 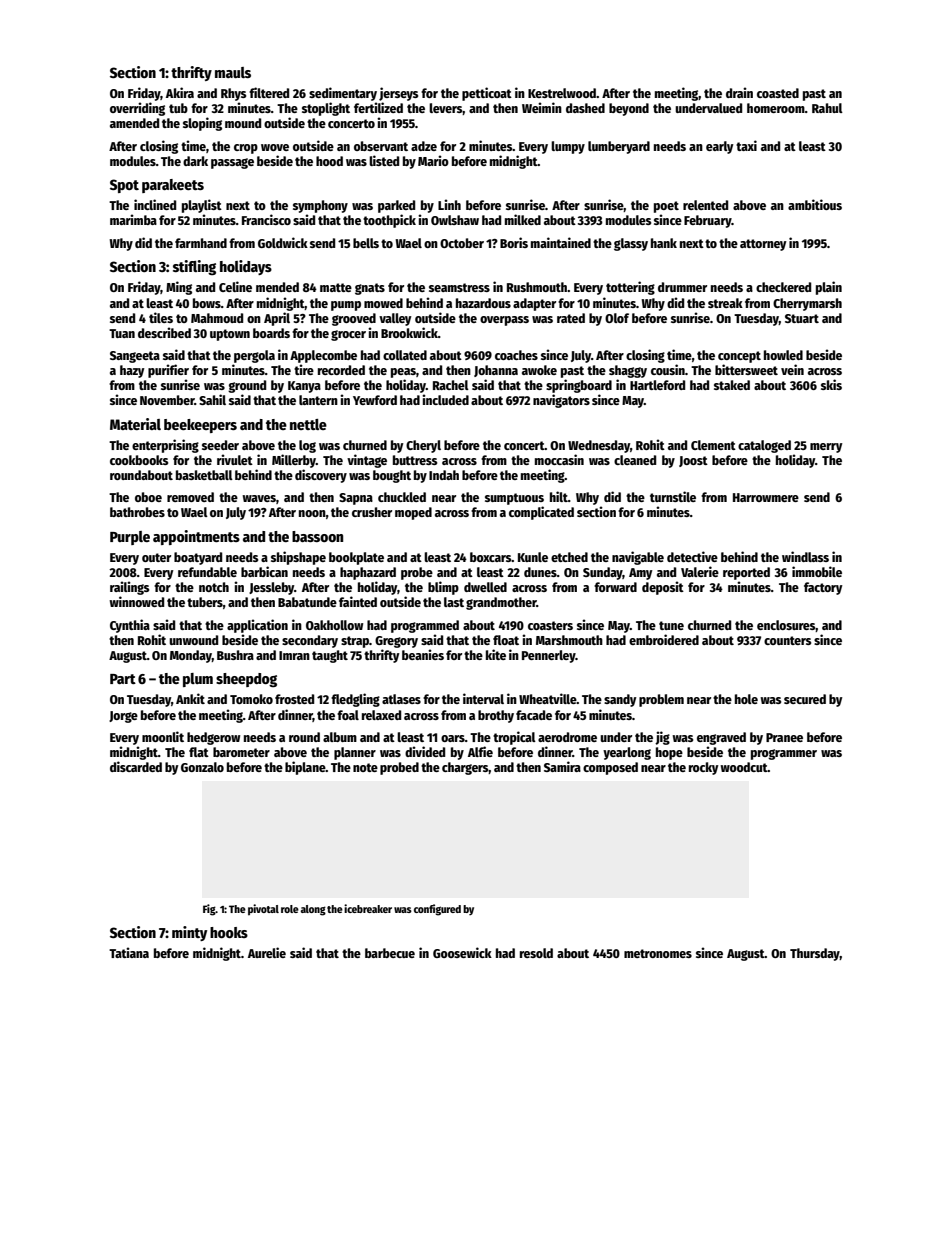 I want to click on coasted, so click(x=778, y=93).
